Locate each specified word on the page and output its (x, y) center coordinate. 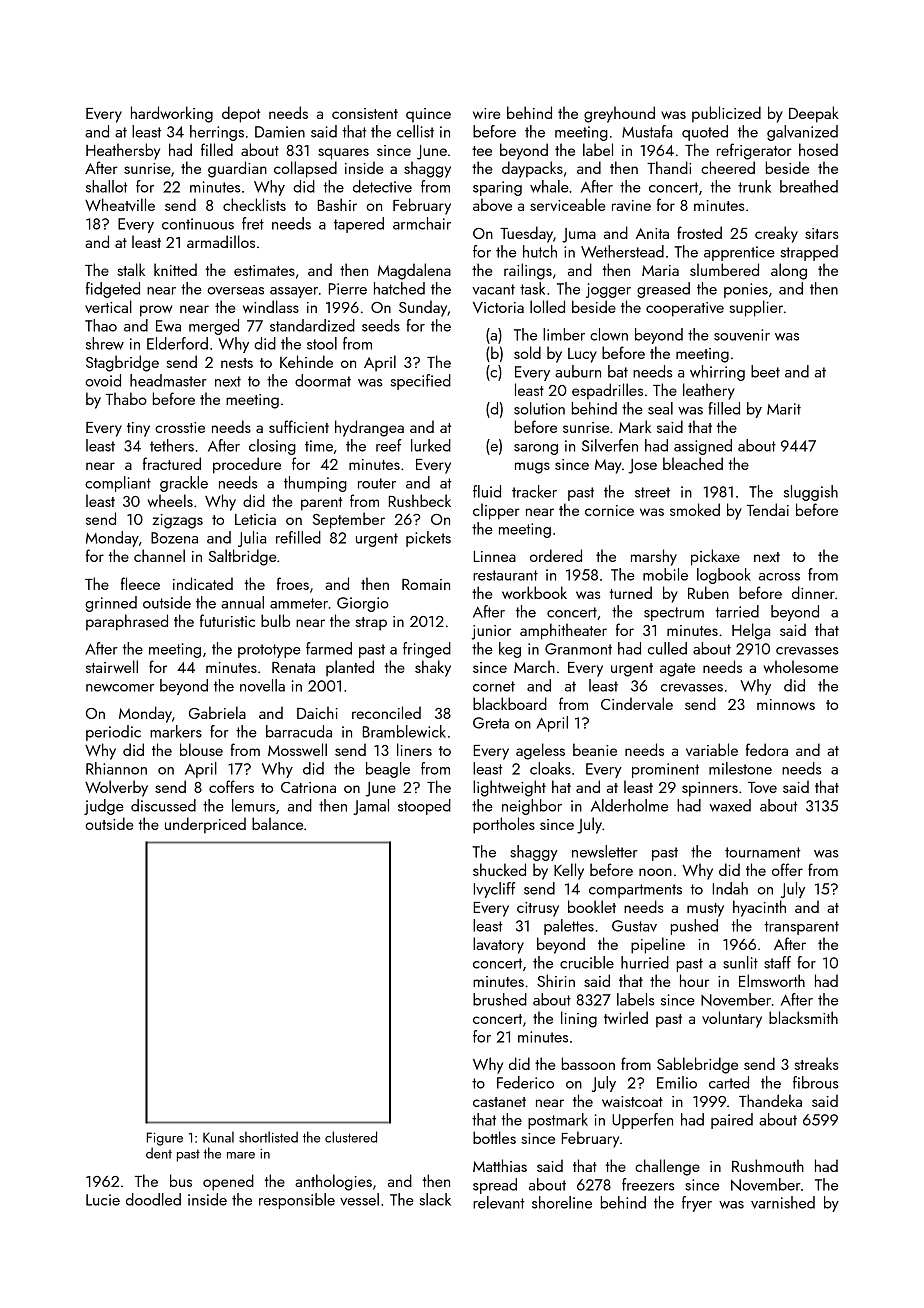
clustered (351, 1137)
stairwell (112, 666)
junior (491, 632)
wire (487, 113)
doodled (153, 1199)
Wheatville (120, 204)
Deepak (814, 114)
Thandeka (770, 1100)
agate (678, 670)
